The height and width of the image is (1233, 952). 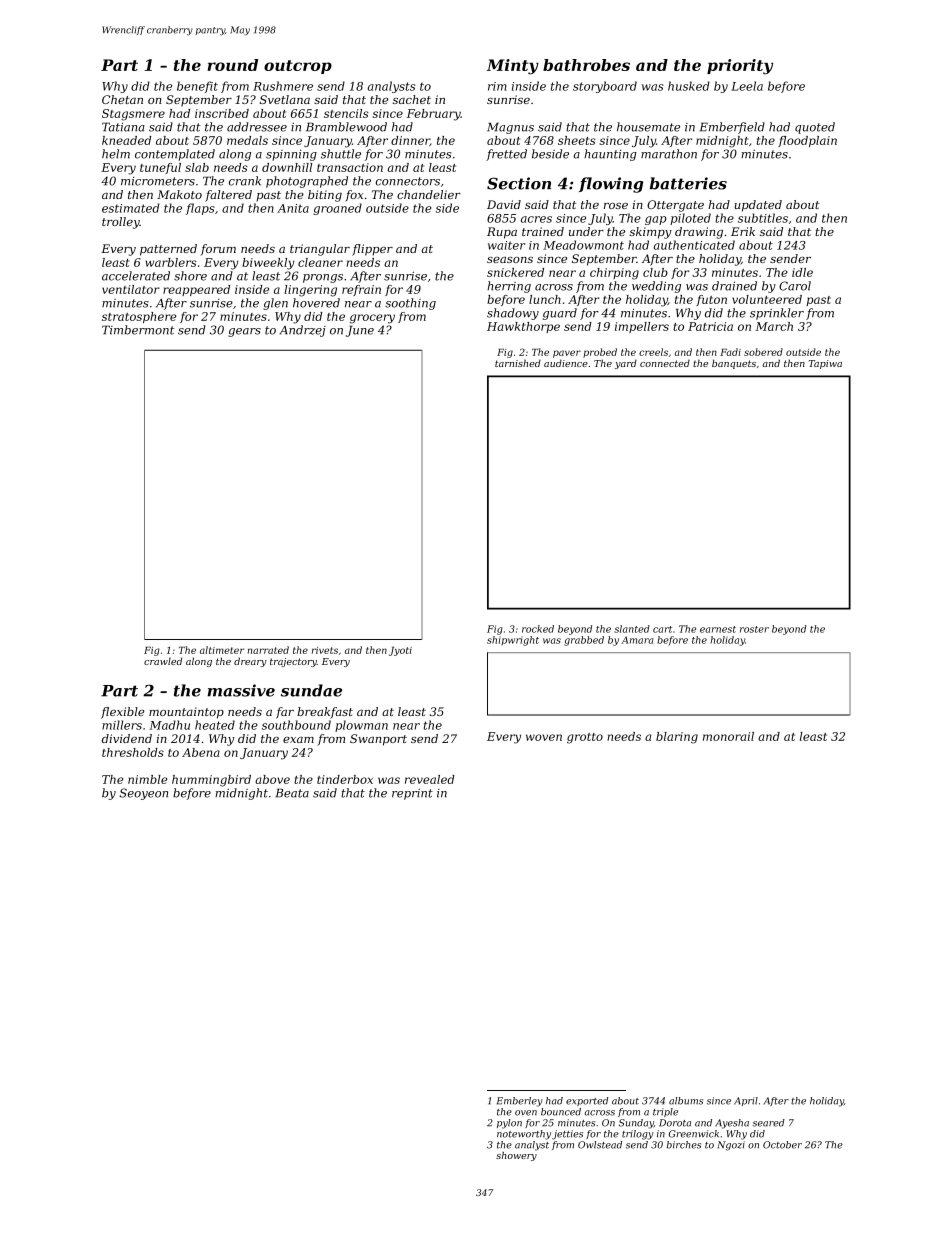 What do you see at coordinates (782, 1145) in the image?
I see `October` at bounding box center [782, 1145].
